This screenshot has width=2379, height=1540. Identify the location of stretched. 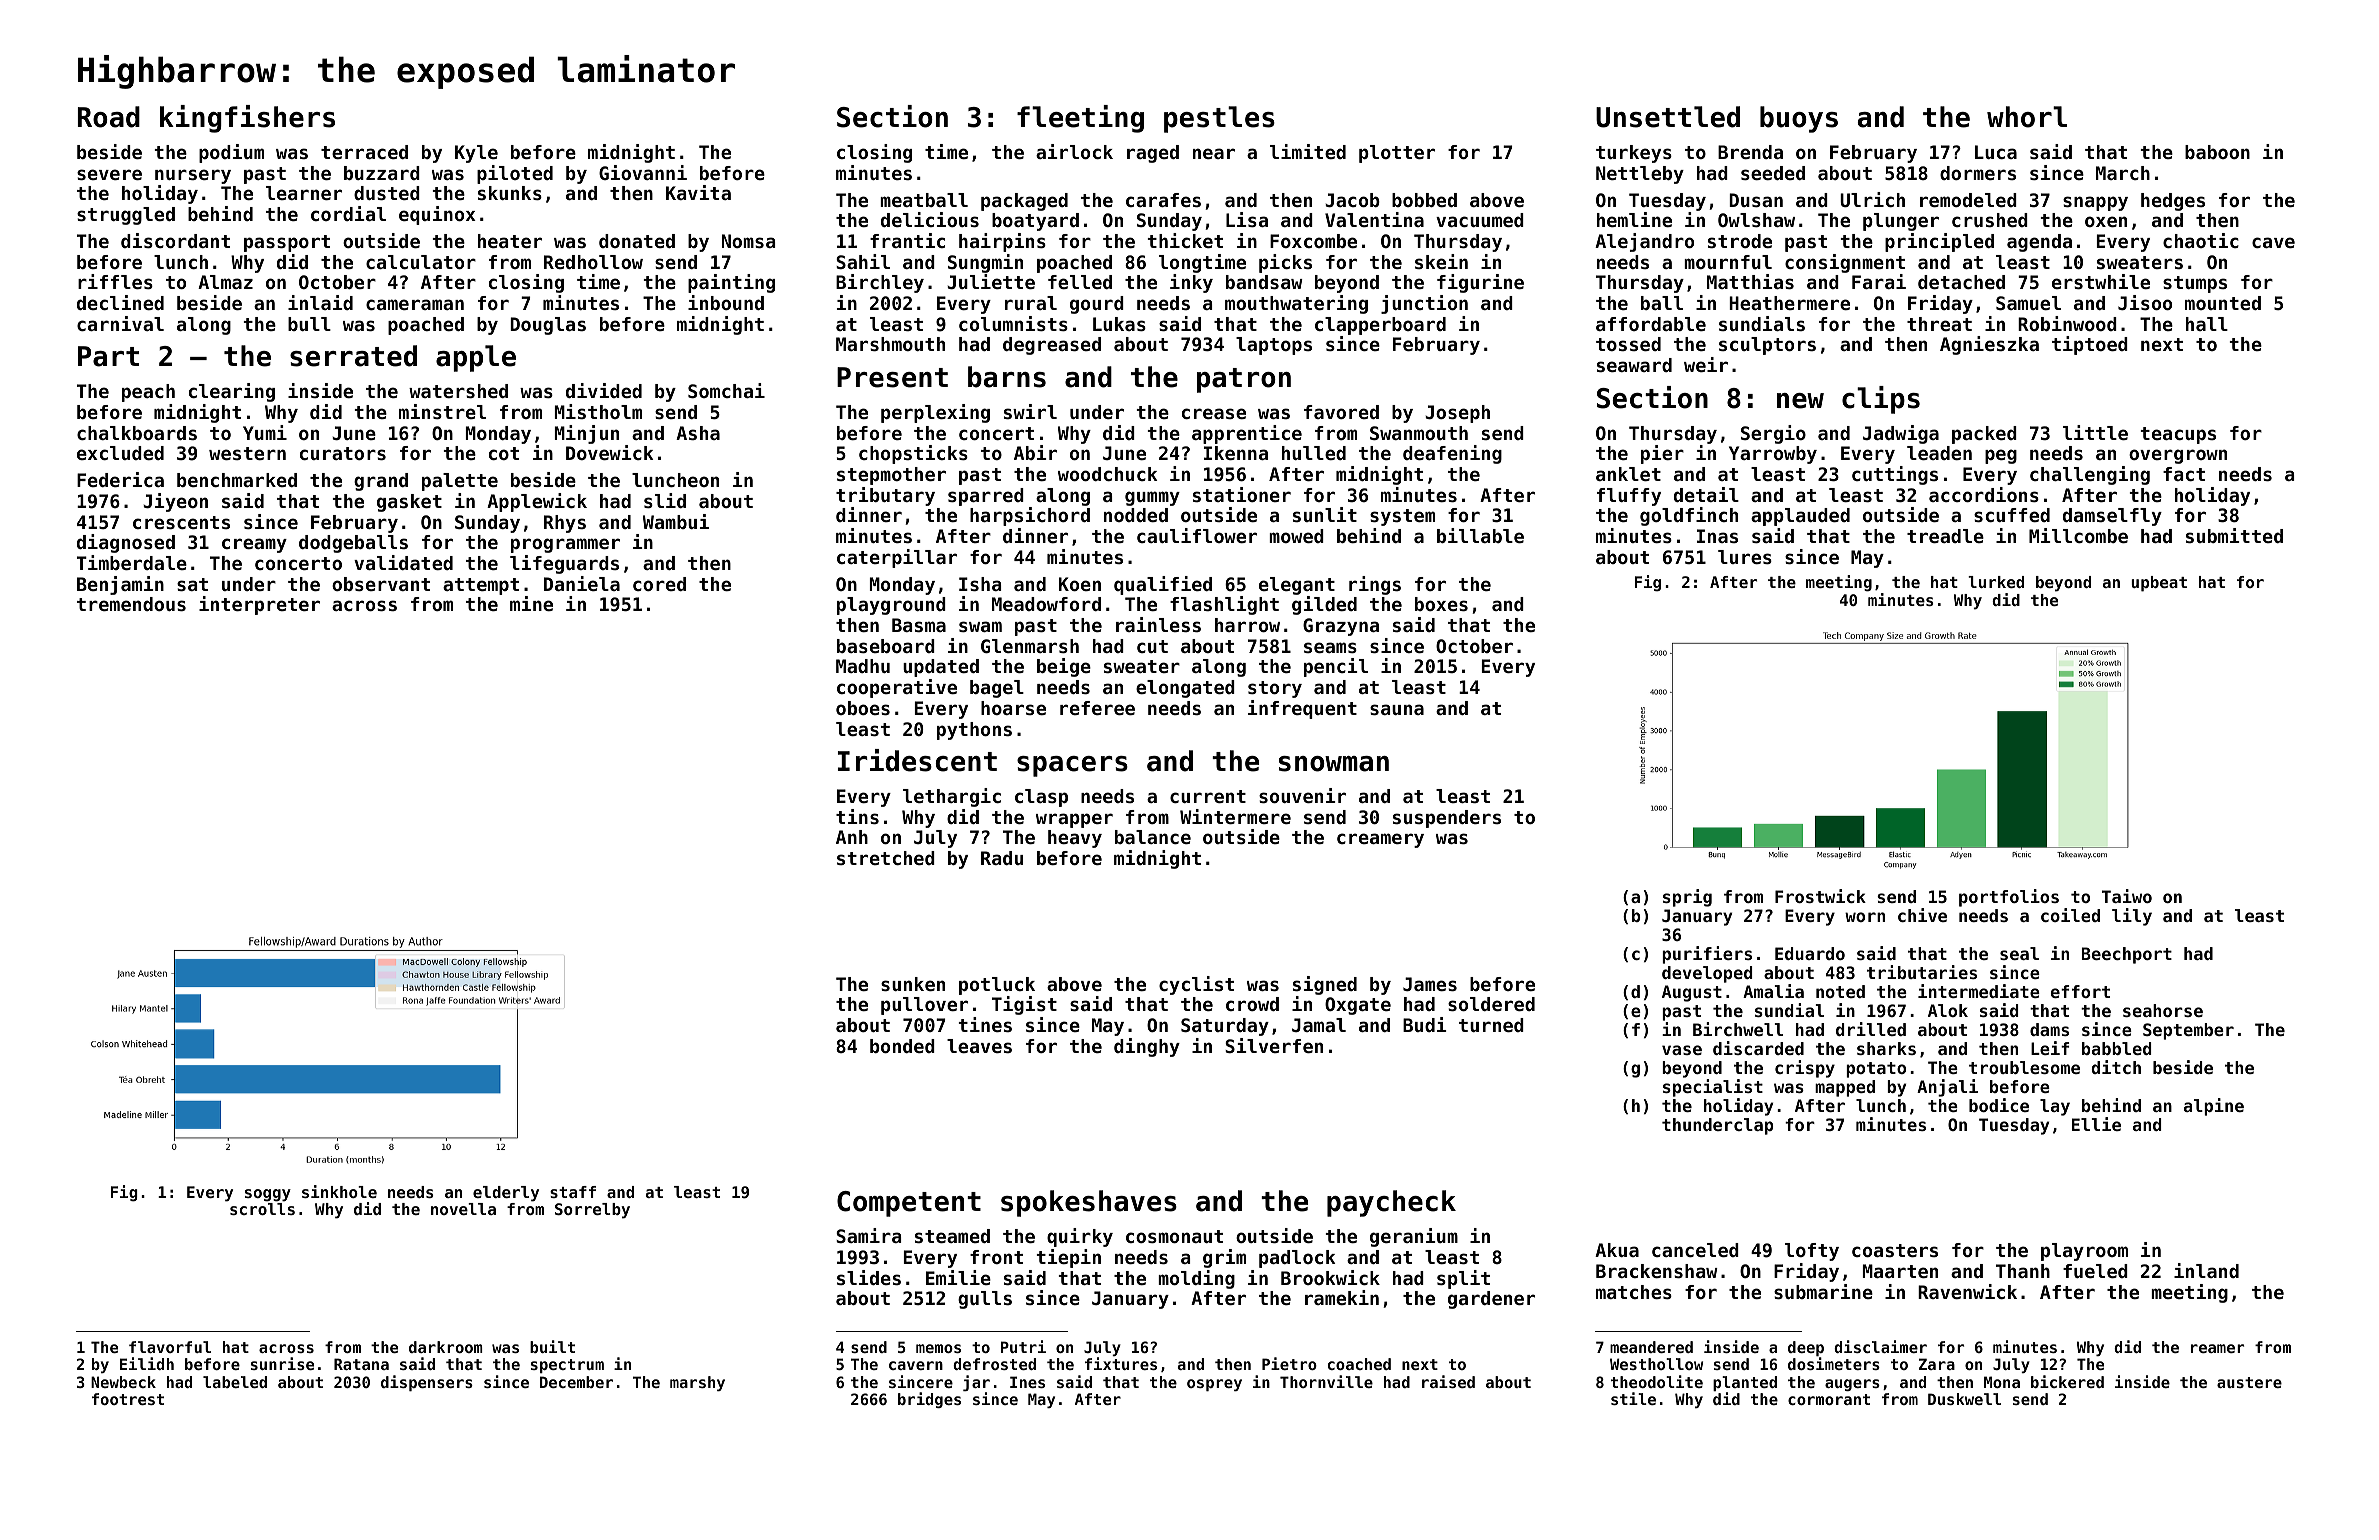
(886, 858).
